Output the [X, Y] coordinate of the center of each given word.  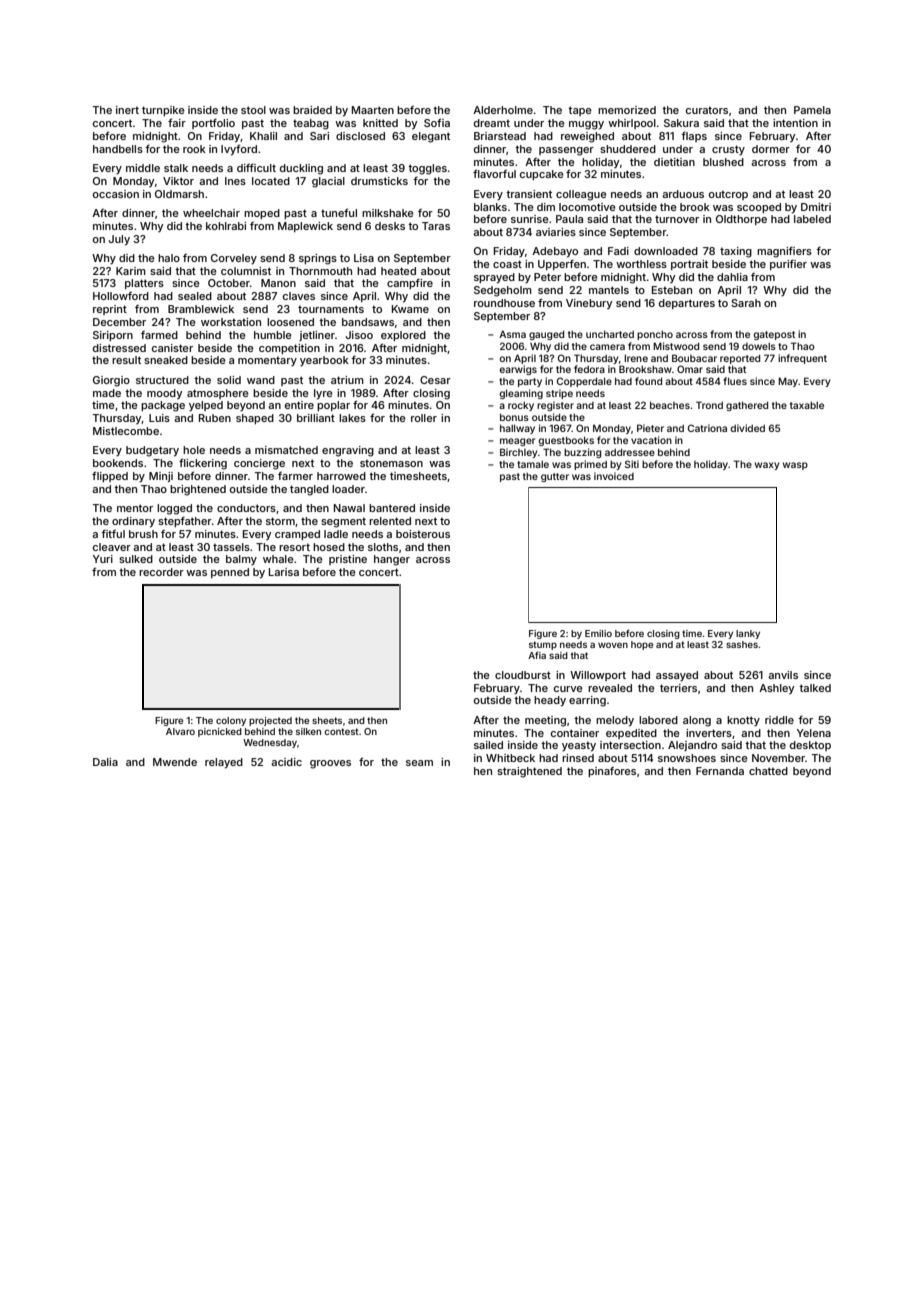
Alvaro [180, 731]
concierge [259, 464]
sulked [136, 559]
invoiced [614, 476]
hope [642, 645]
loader [348, 489]
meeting [545, 721]
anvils [783, 675]
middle [143, 168]
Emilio [598, 633]
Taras [436, 226]
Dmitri [816, 207]
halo [169, 258]
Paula [569, 219]
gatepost [774, 335]
